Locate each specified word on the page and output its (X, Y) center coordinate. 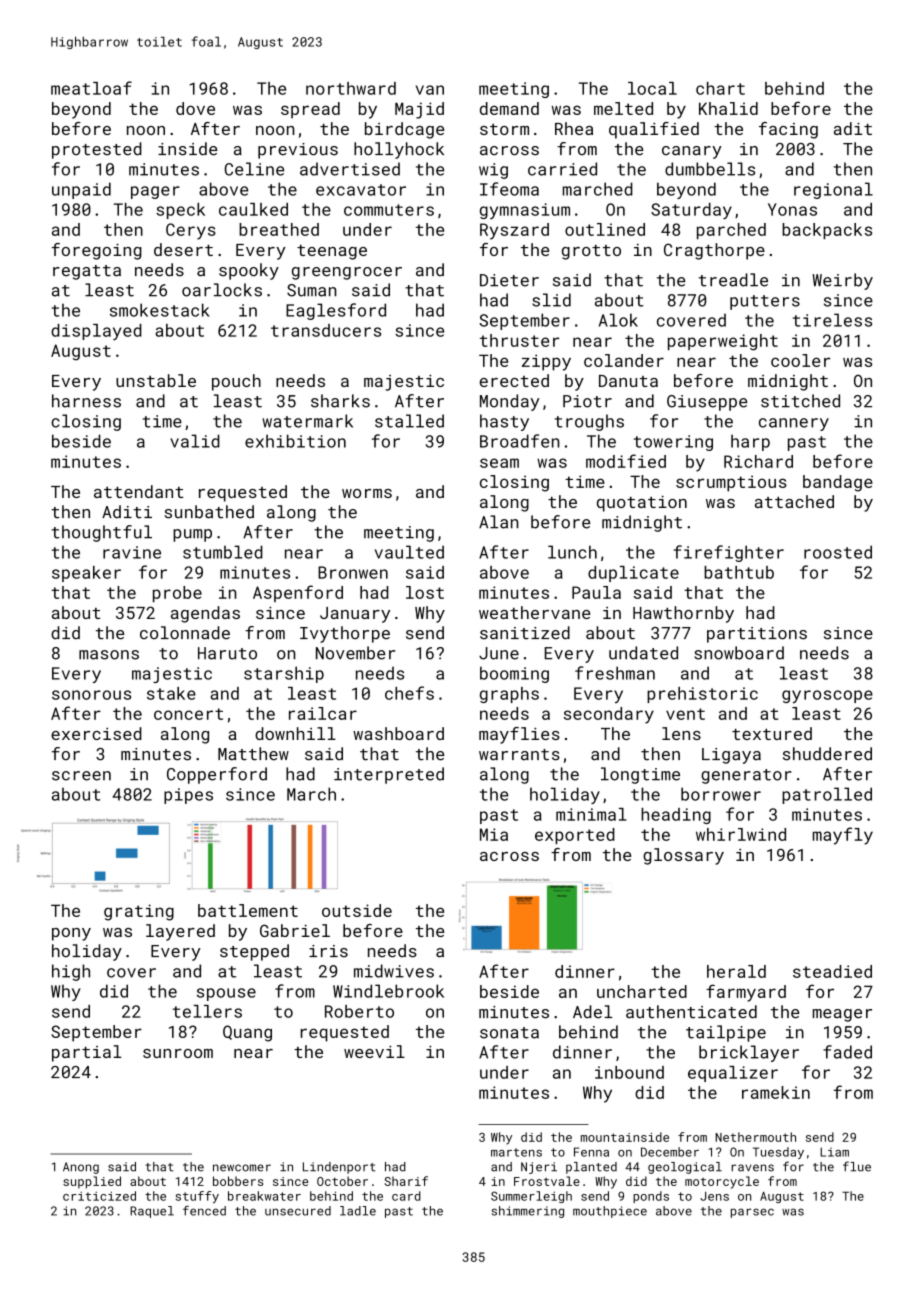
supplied (92, 1182)
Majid (419, 110)
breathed (279, 229)
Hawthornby (683, 614)
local (652, 88)
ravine (132, 552)
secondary (609, 715)
